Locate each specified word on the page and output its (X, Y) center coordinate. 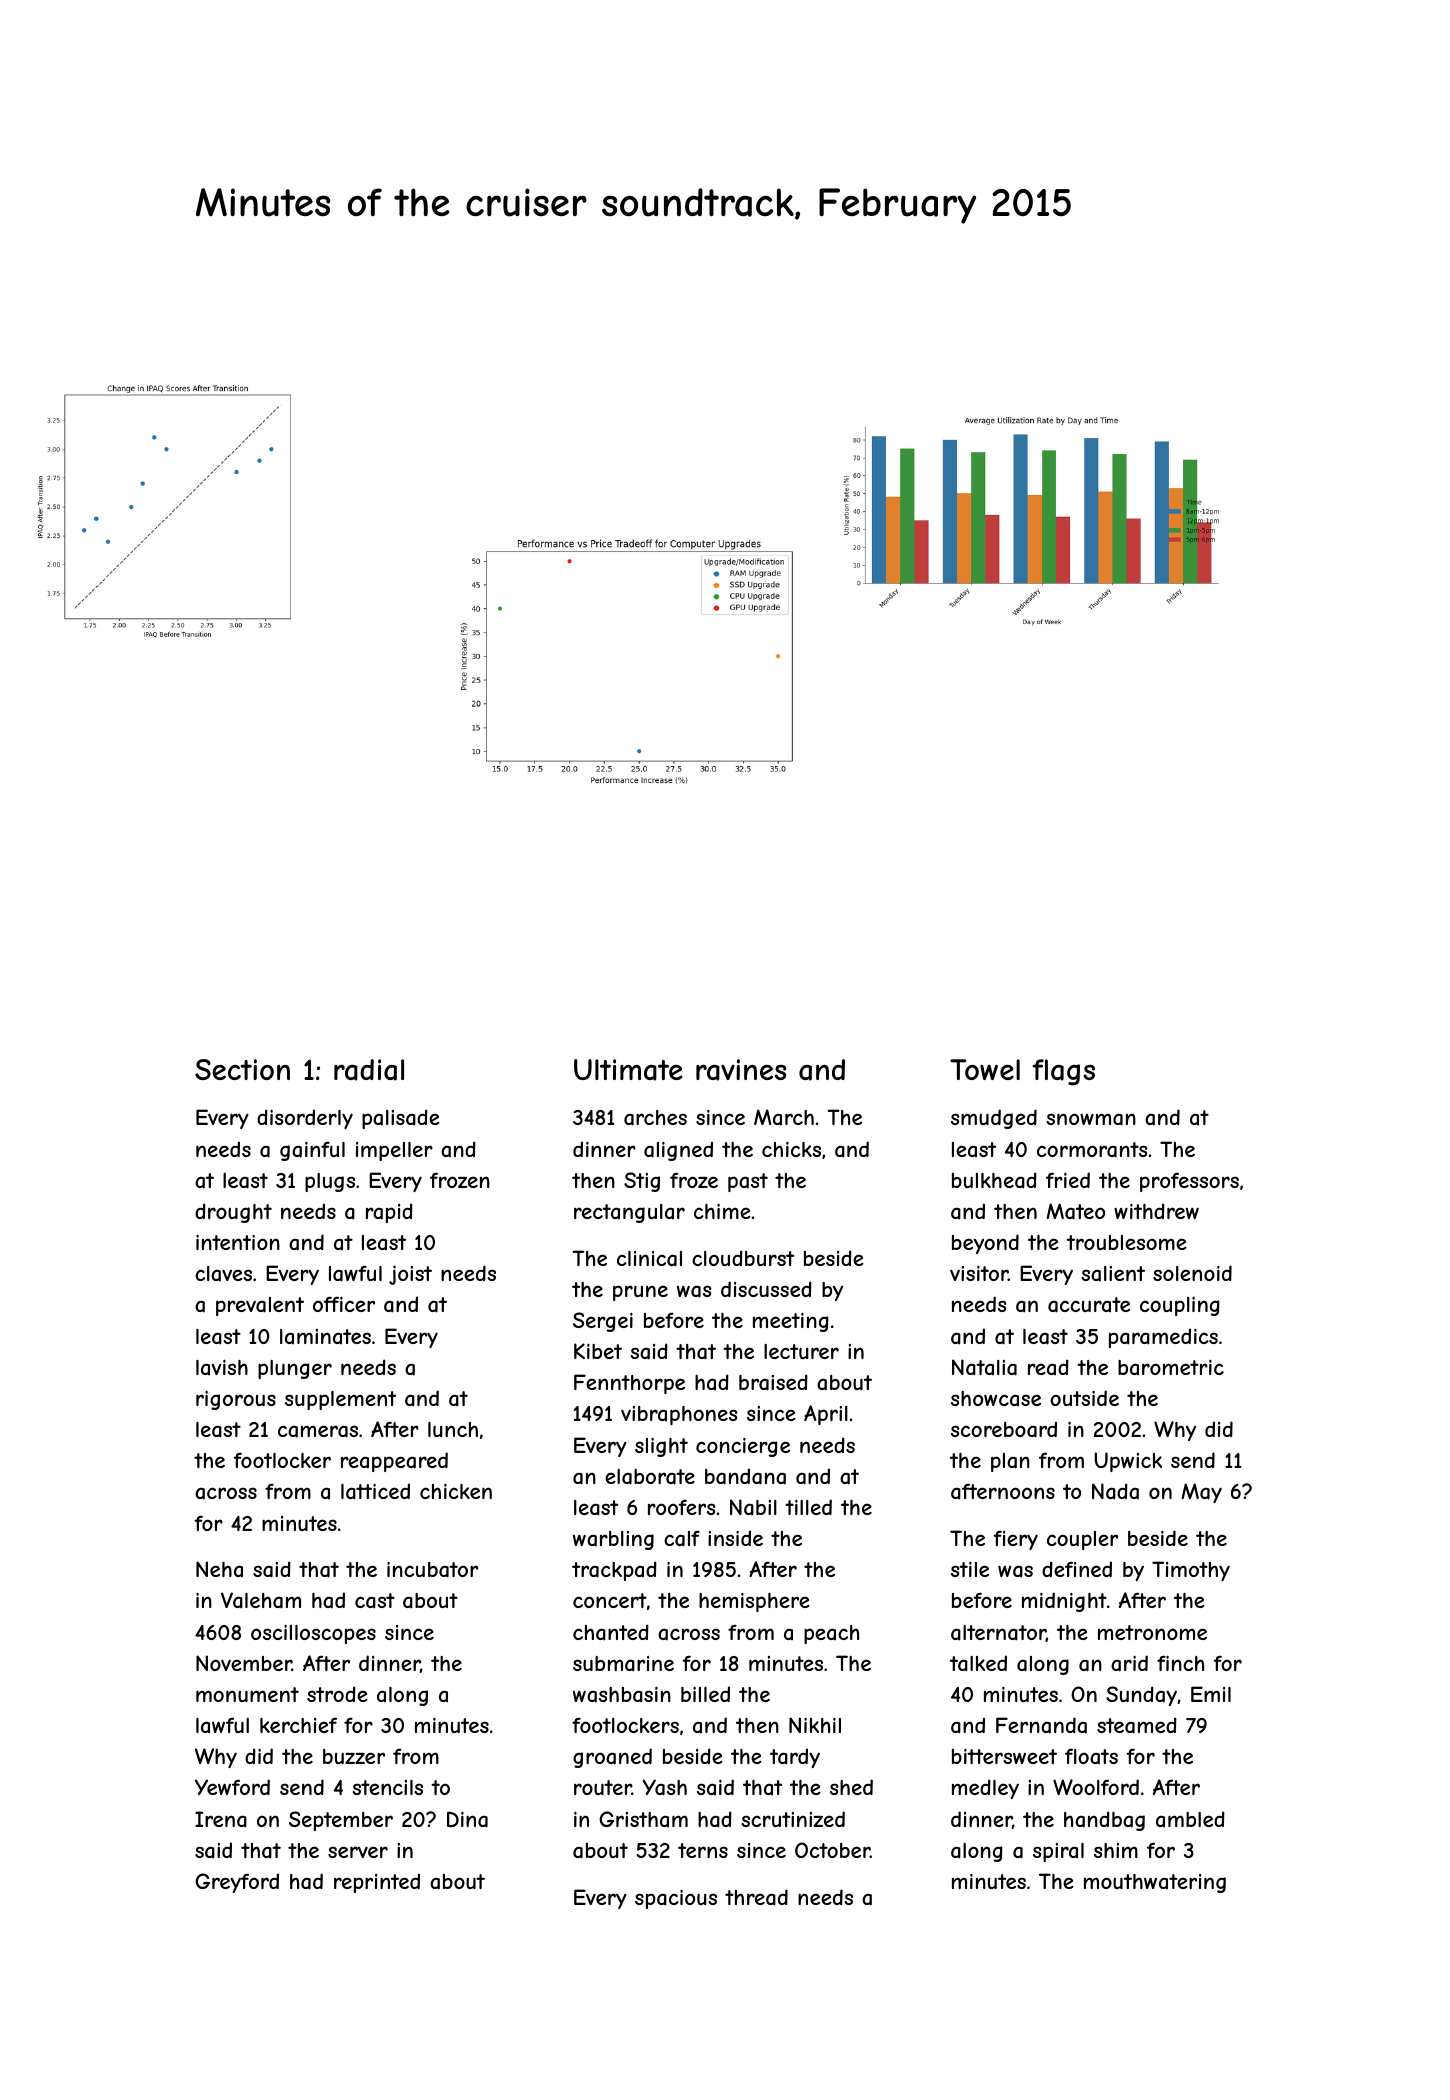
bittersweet (1004, 1756)
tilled (808, 1507)
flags (1063, 1072)
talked (978, 1663)
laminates (325, 1336)
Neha (219, 1569)
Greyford (237, 1883)
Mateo (1075, 1211)
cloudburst (743, 1258)
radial (369, 1070)
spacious (676, 1899)
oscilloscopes (313, 1634)
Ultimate (628, 1070)
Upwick (1128, 1462)
